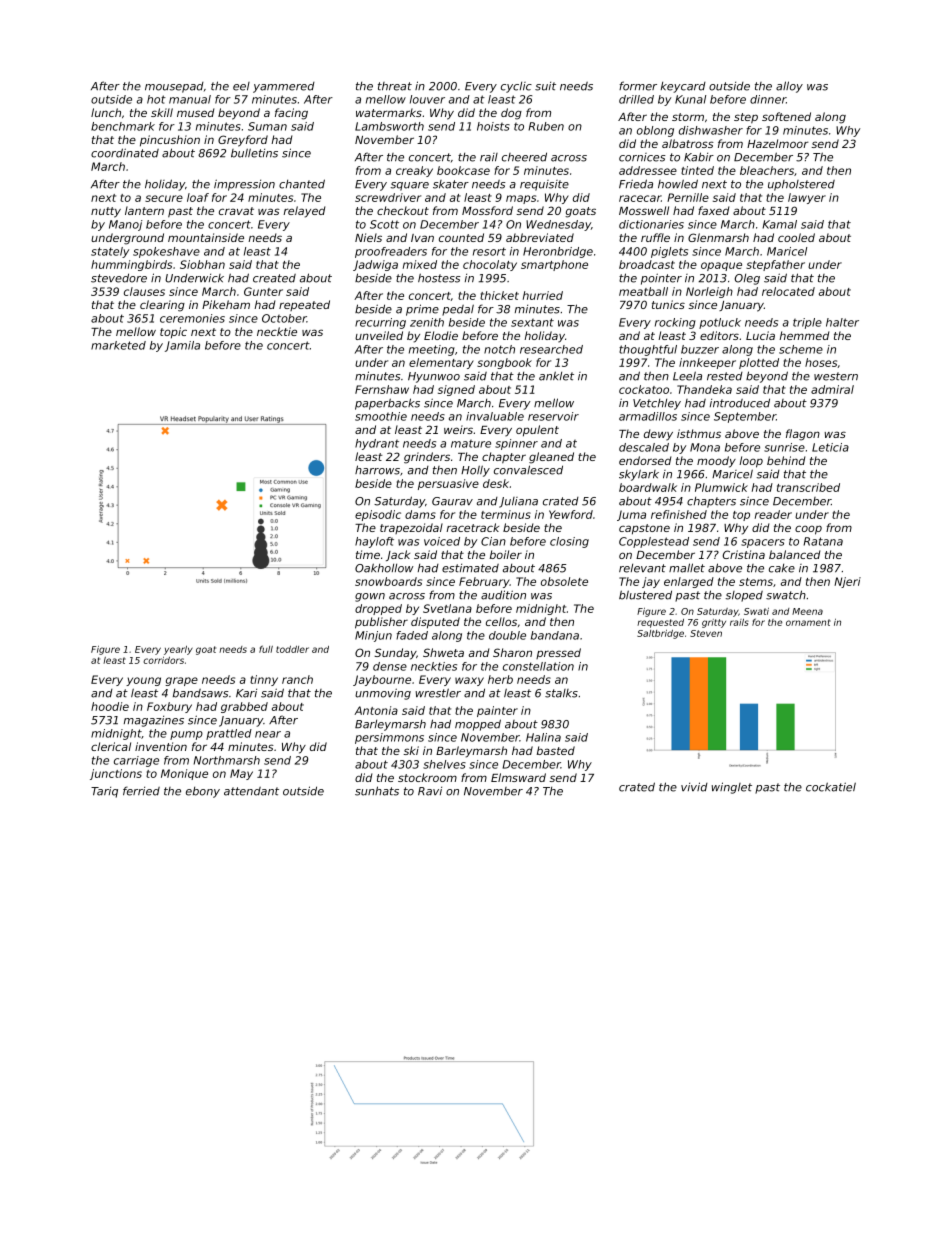  What do you see at coordinates (651, 224) in the screenshot?
I see `dictionaries` at bounding box center [651, 224].
